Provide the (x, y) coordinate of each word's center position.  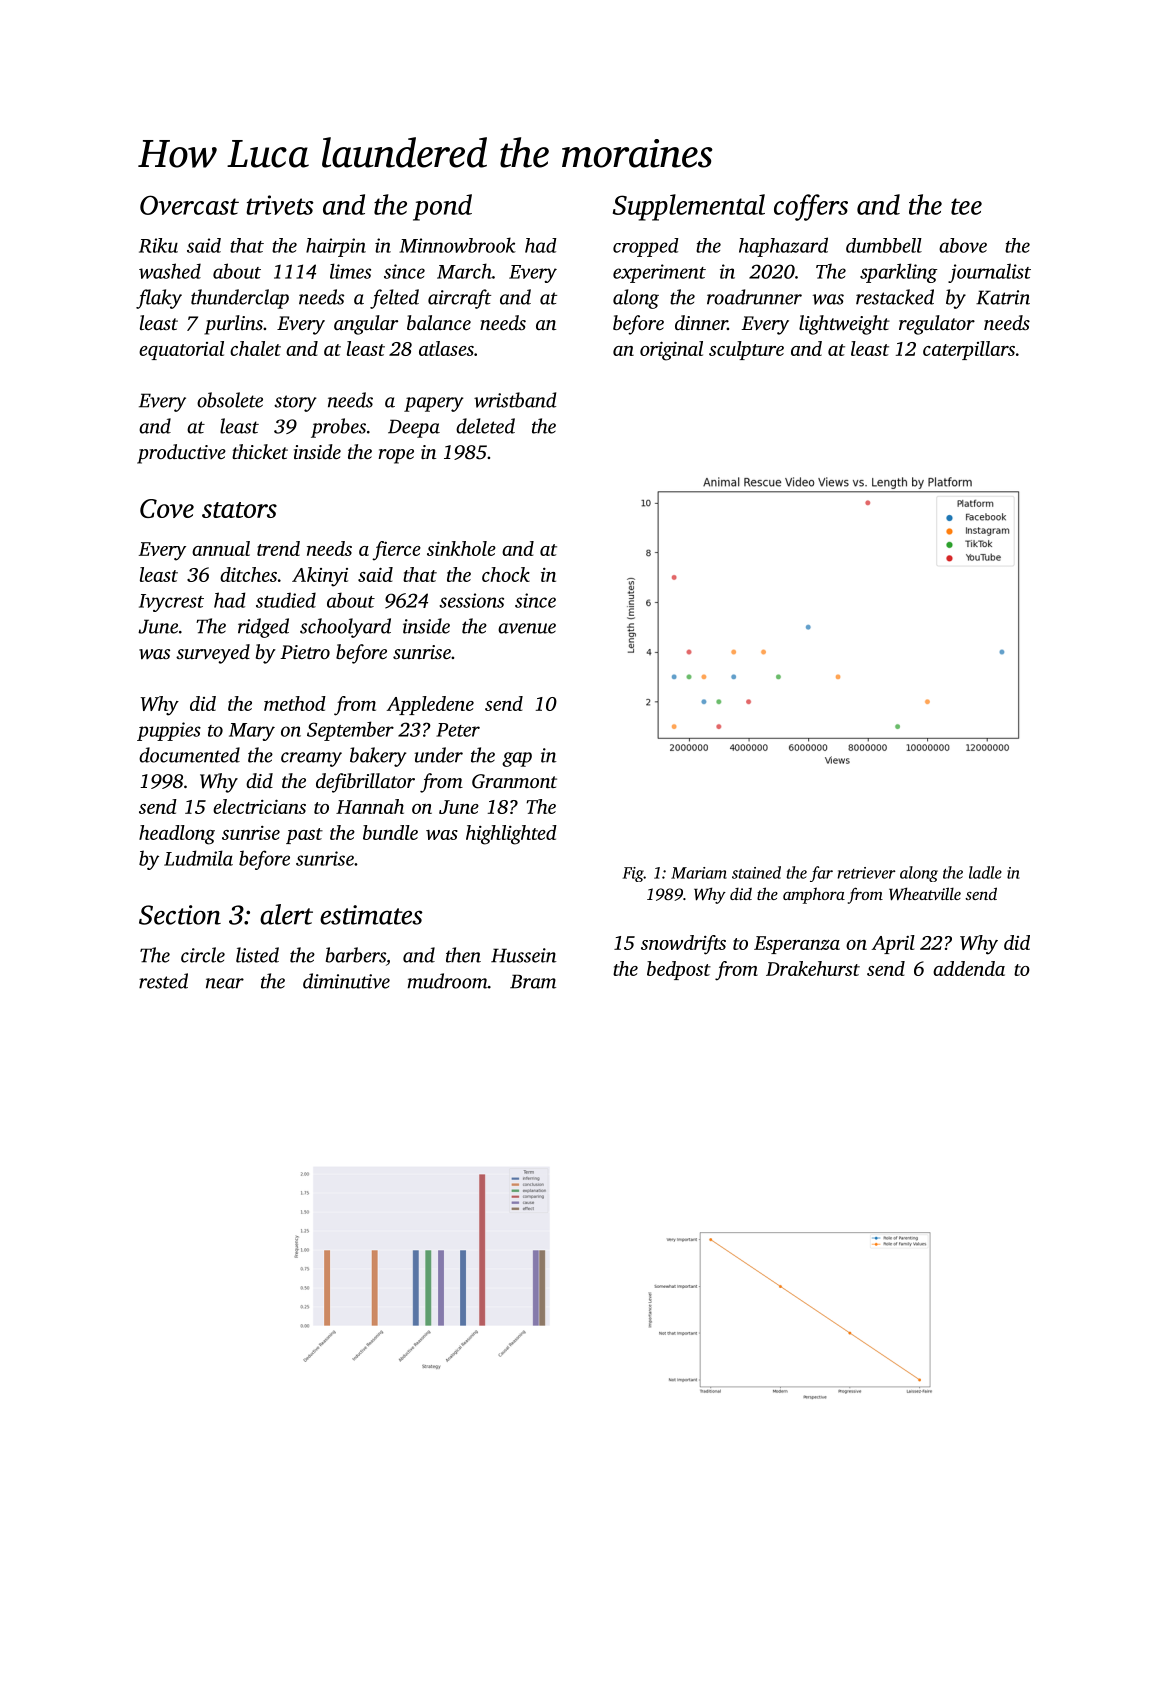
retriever (867, 873)
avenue (527, 628)
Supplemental (689, 207)
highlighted (511, 835)
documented (189, 755)
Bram (533, 981)
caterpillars (969, 350)
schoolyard (345, 628)
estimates (371, 915)
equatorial (181, 350)
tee (966, 206)
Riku (158, 245)
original (671, 351)
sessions (471, 600)
